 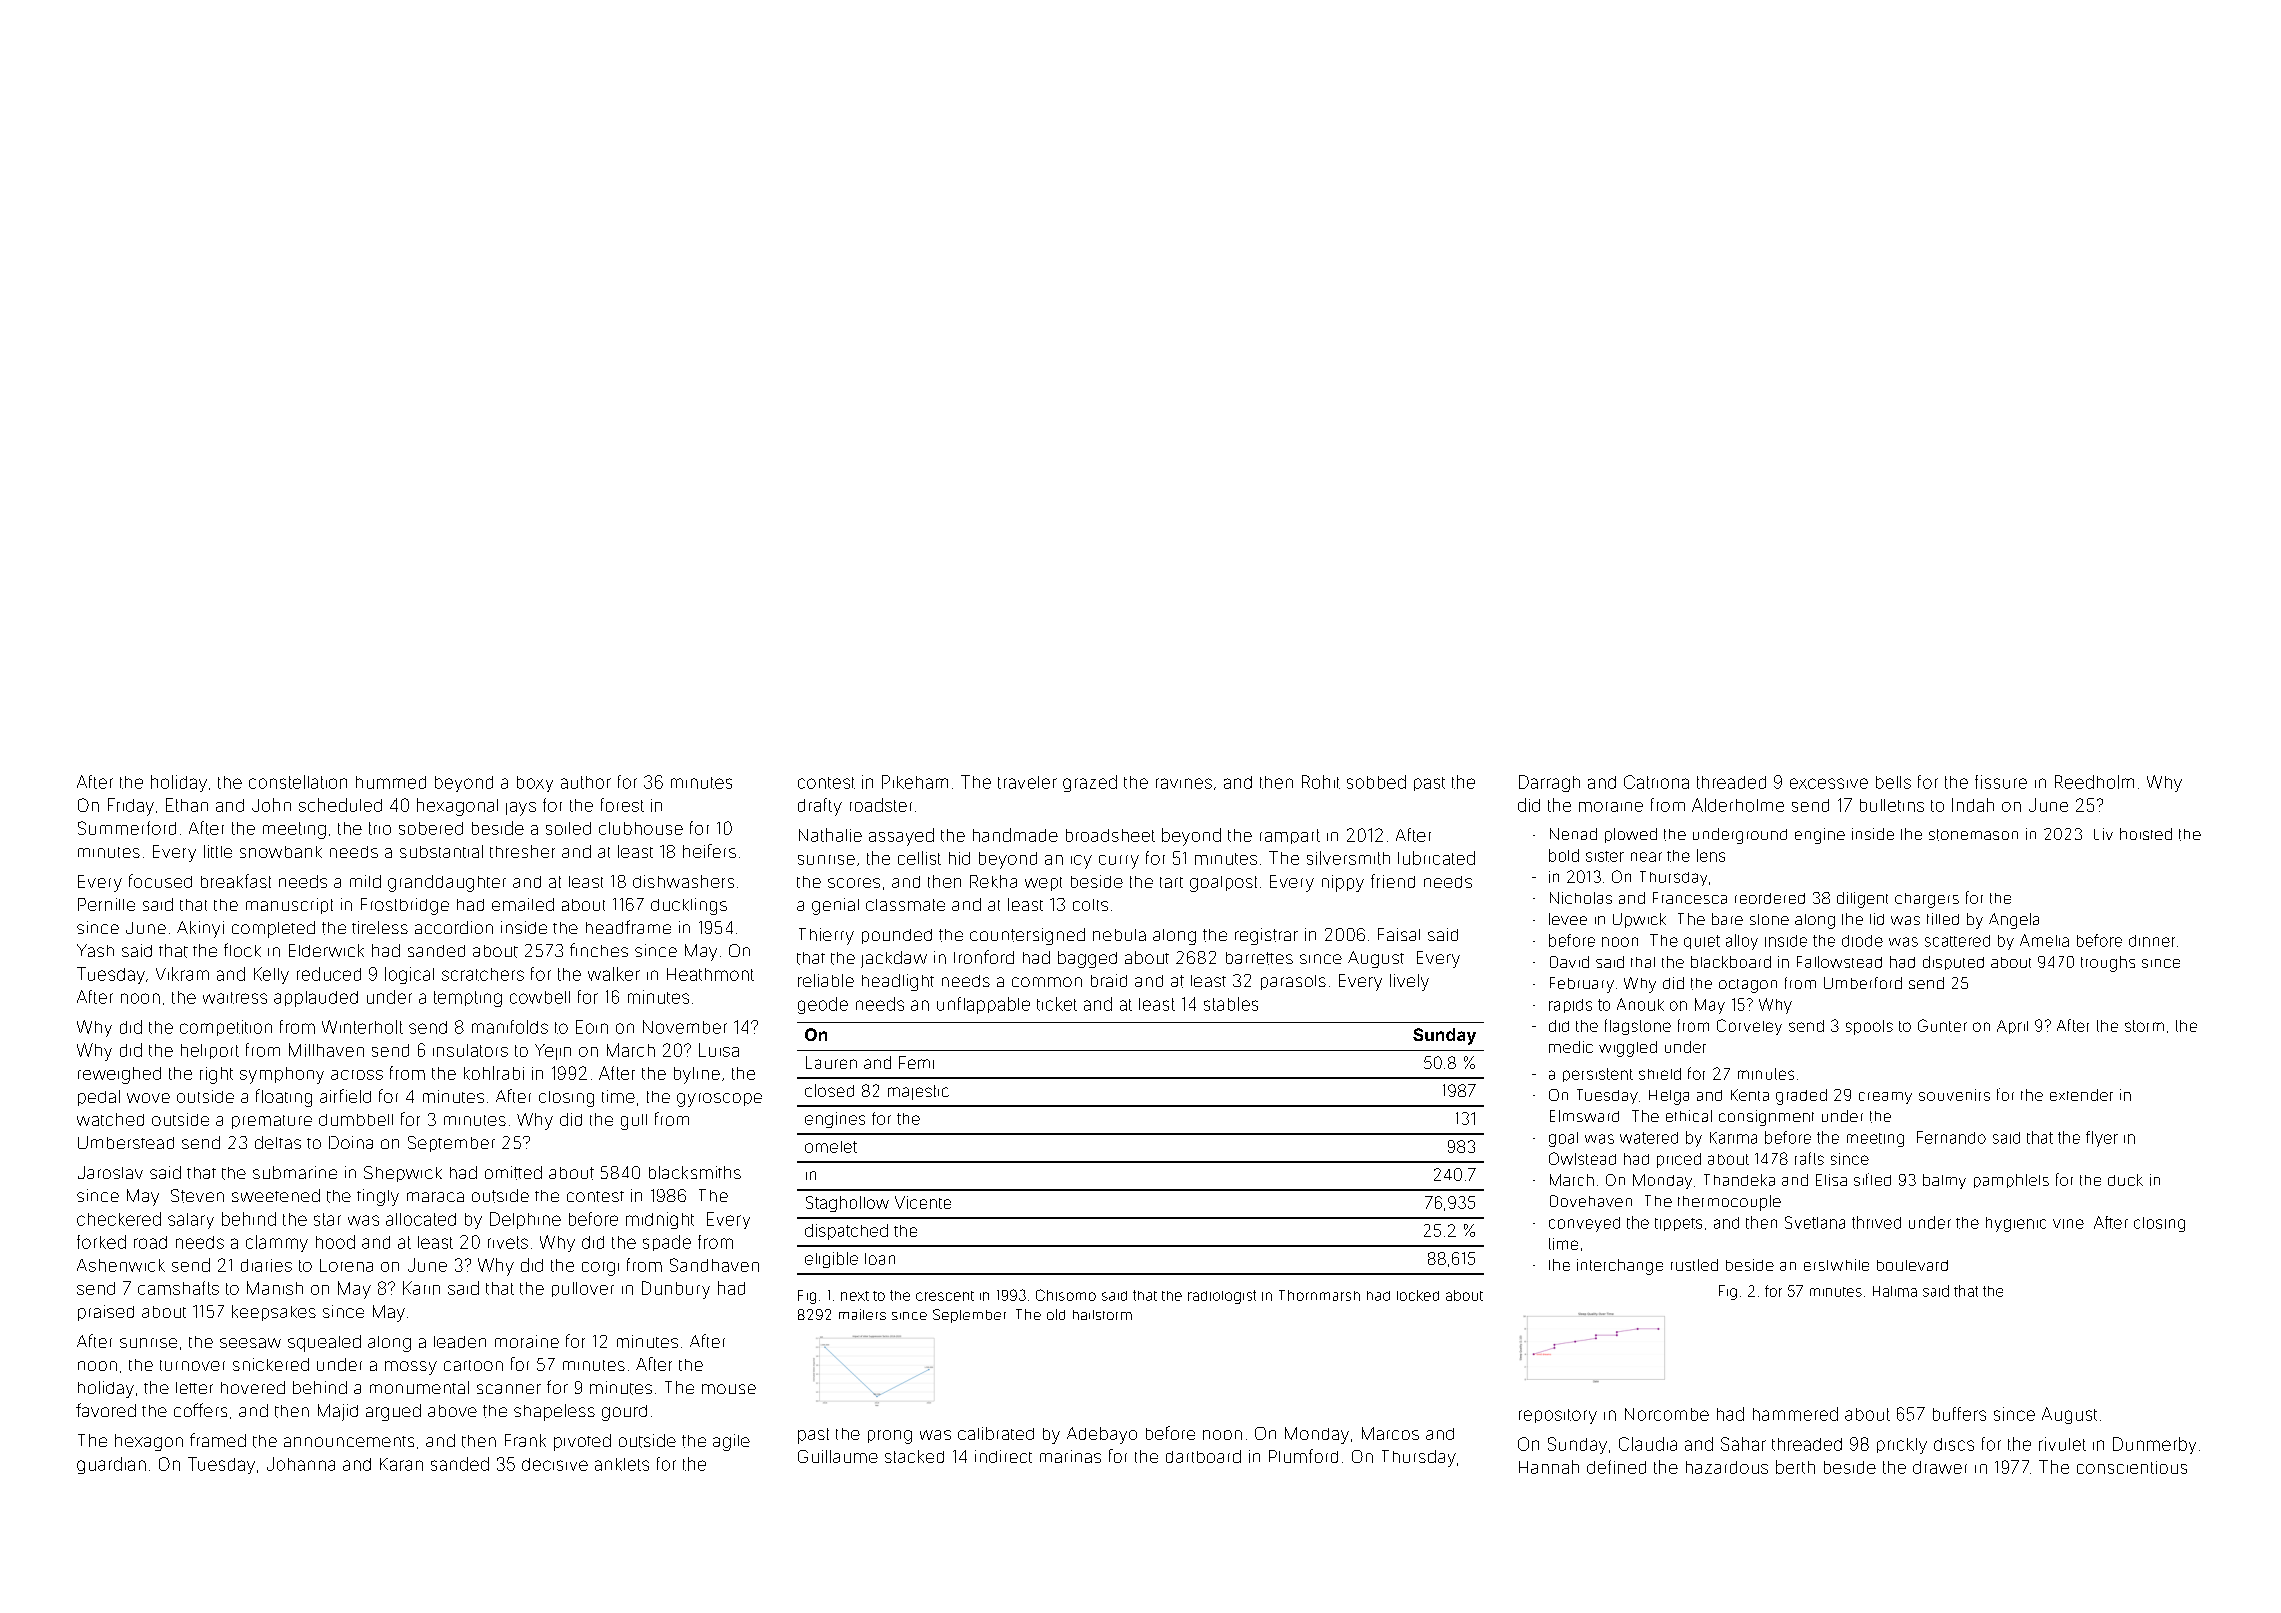 What do you see at coordinates (110, 1172) in the screenshot?
I see `Jaroslav` at bounding box center [110, 1172].
